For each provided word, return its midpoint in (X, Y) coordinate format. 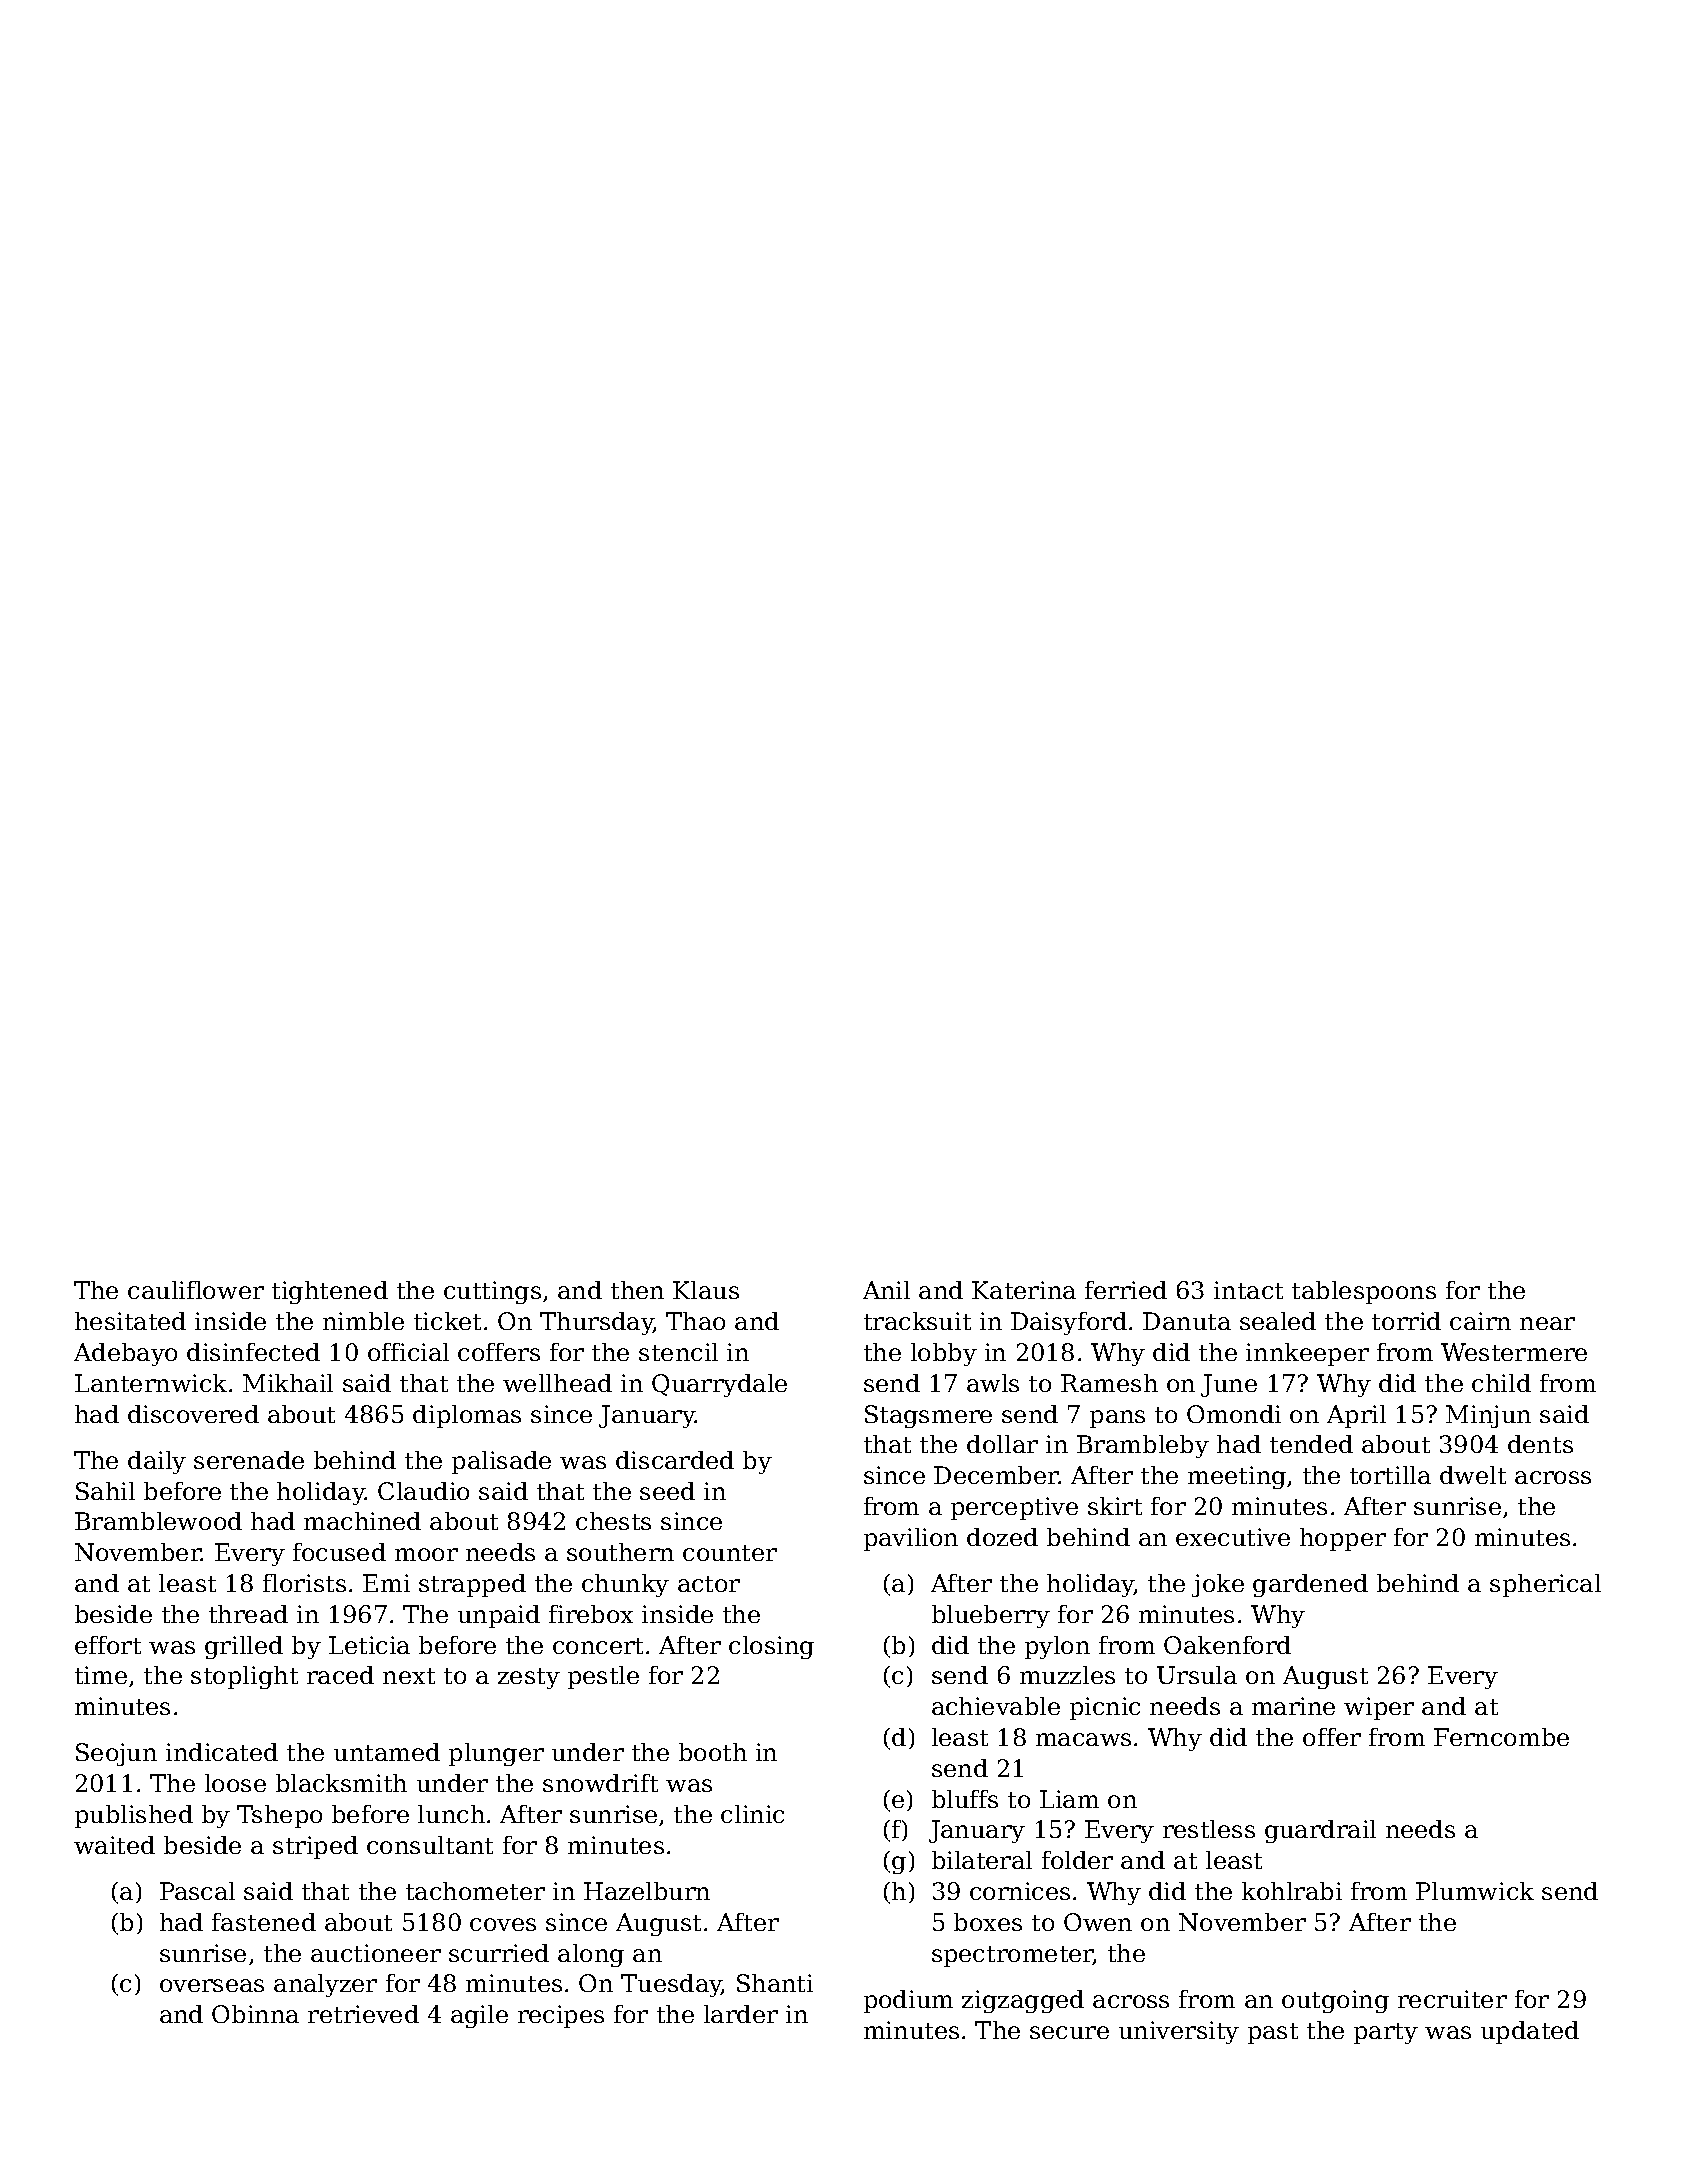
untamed (387, 1752)
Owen (1098, 1922)
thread (248, 1614)
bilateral (982, 1860)
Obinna (255, 2014)
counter (730, 1553)
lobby (944, 1354)
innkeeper (1307, 1354)
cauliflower (196, 1290)
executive (1233, 1537)
